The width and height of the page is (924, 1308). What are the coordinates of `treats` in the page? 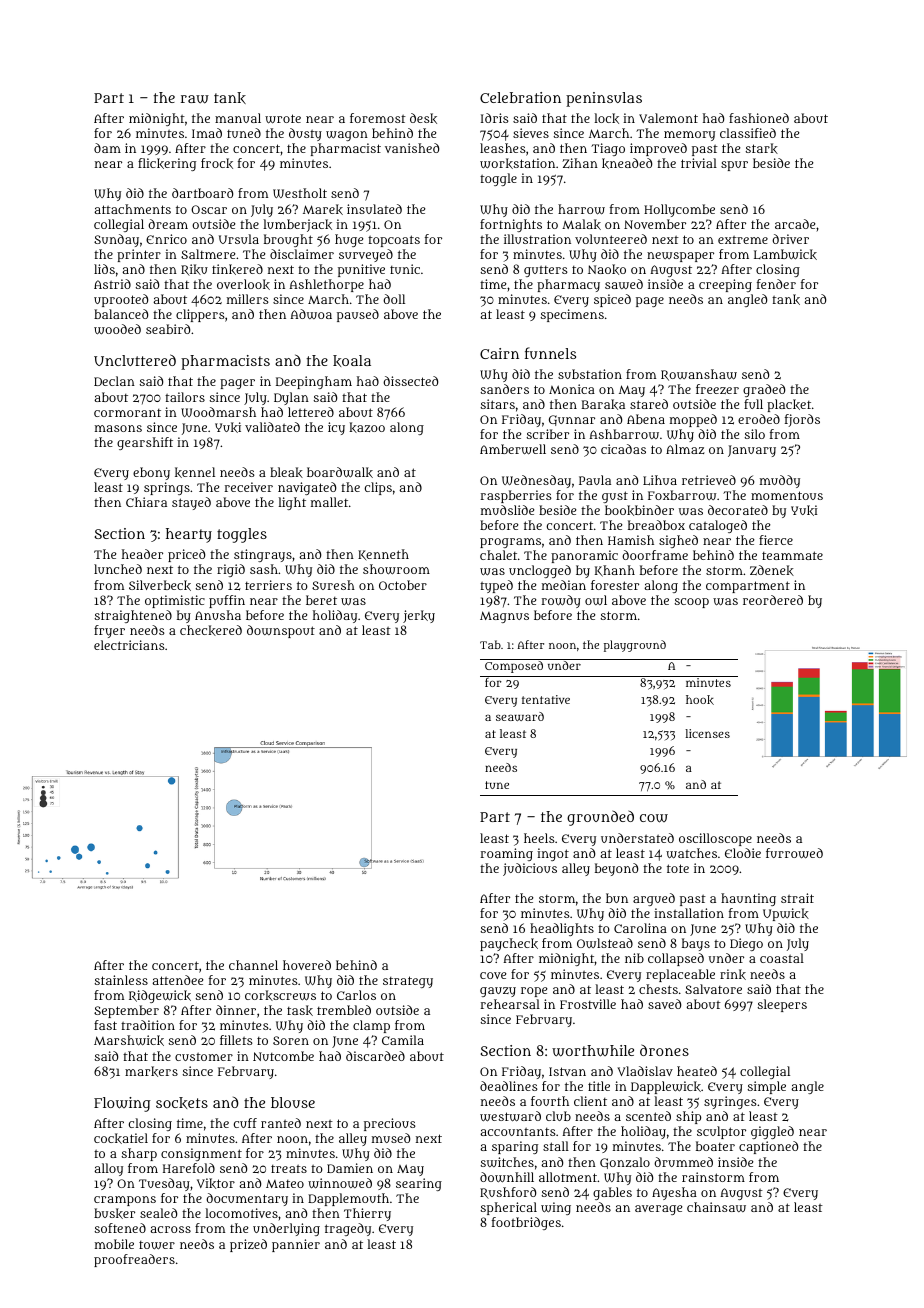 It's located at (289, 1169).
